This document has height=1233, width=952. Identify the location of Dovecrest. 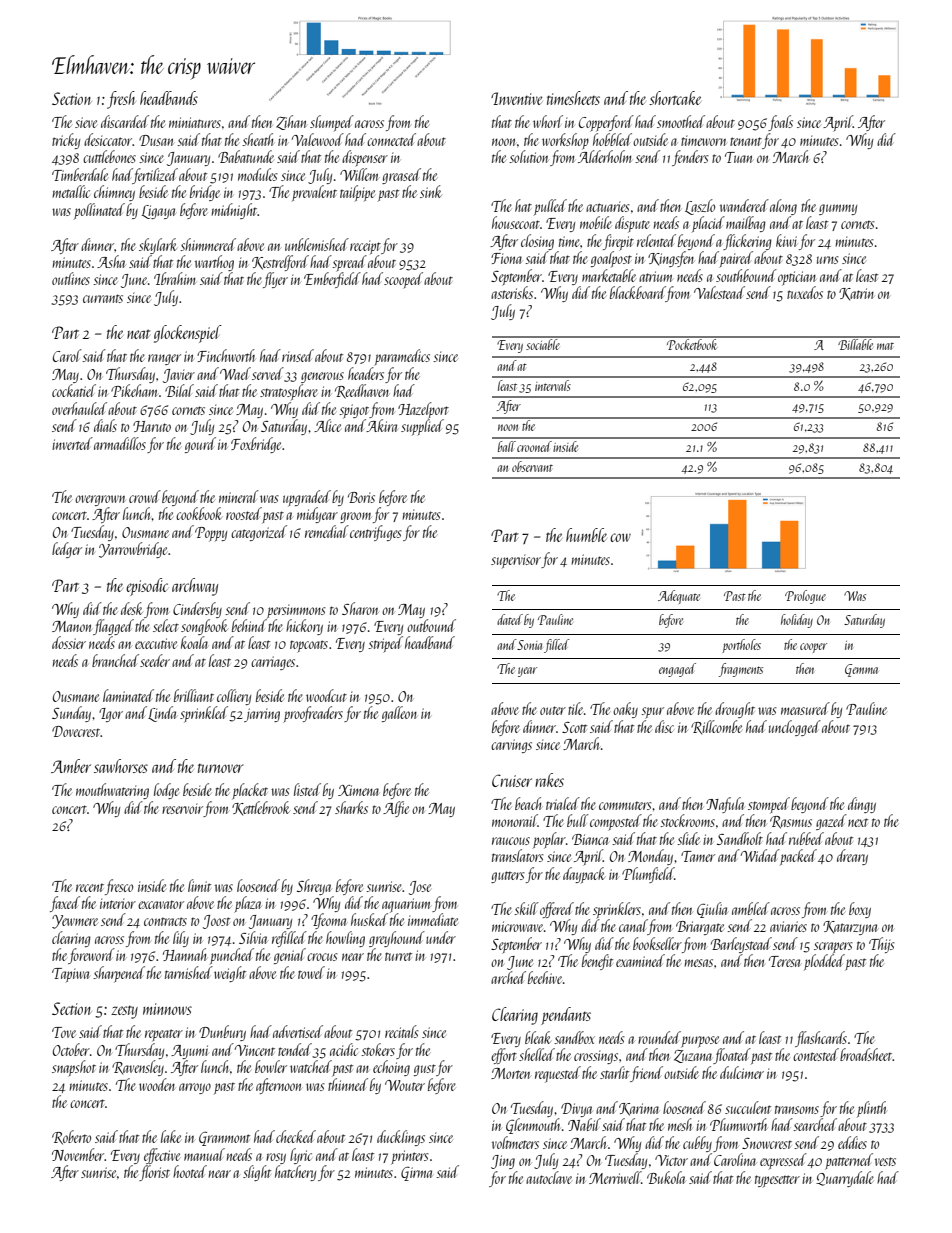
(76, 731).
